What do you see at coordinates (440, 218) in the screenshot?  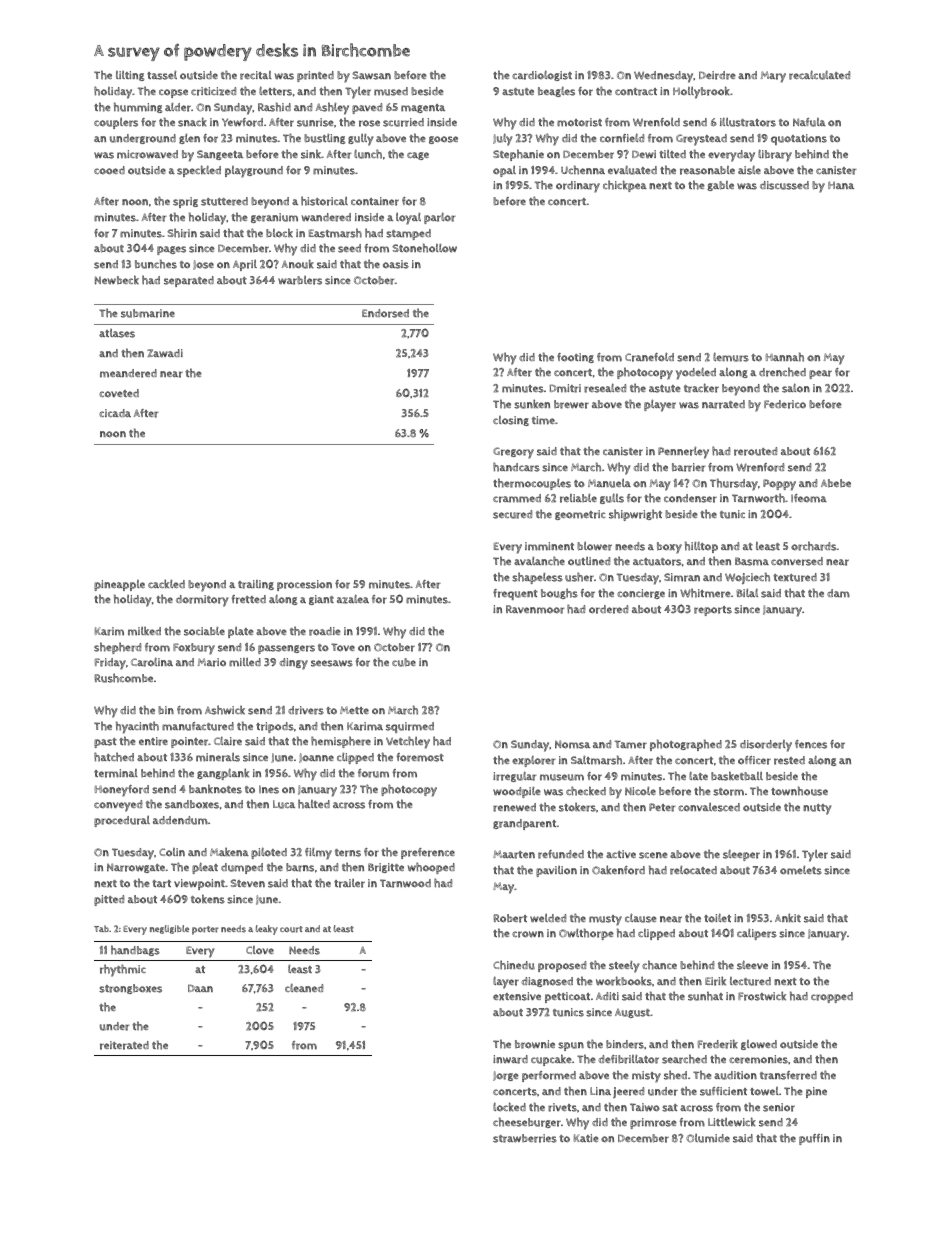 I see `parlor` at bounding box center [440, 218].
